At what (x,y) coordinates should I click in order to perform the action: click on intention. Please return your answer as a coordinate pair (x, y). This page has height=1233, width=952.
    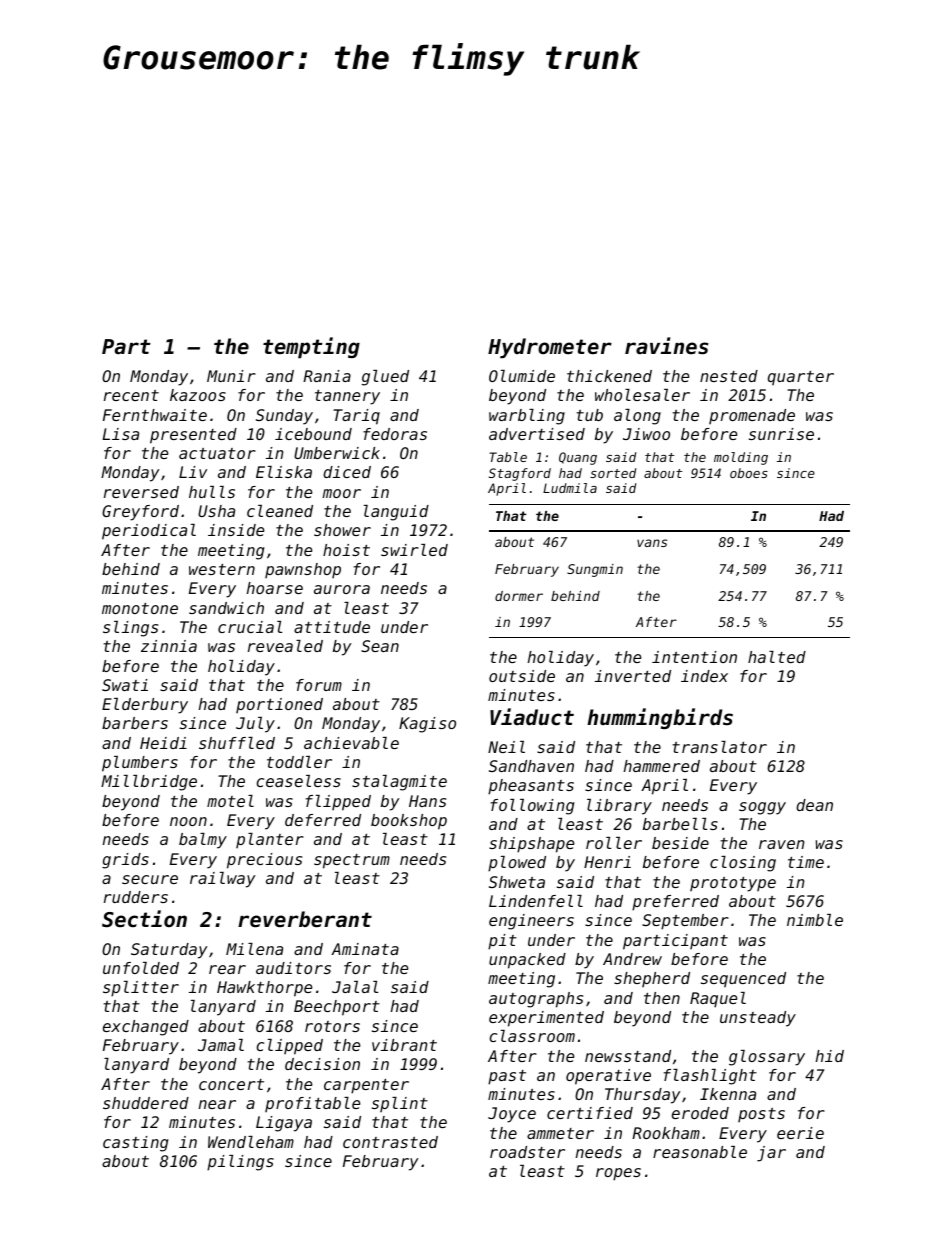
    Looking at the image, I should click on (694, 657).
